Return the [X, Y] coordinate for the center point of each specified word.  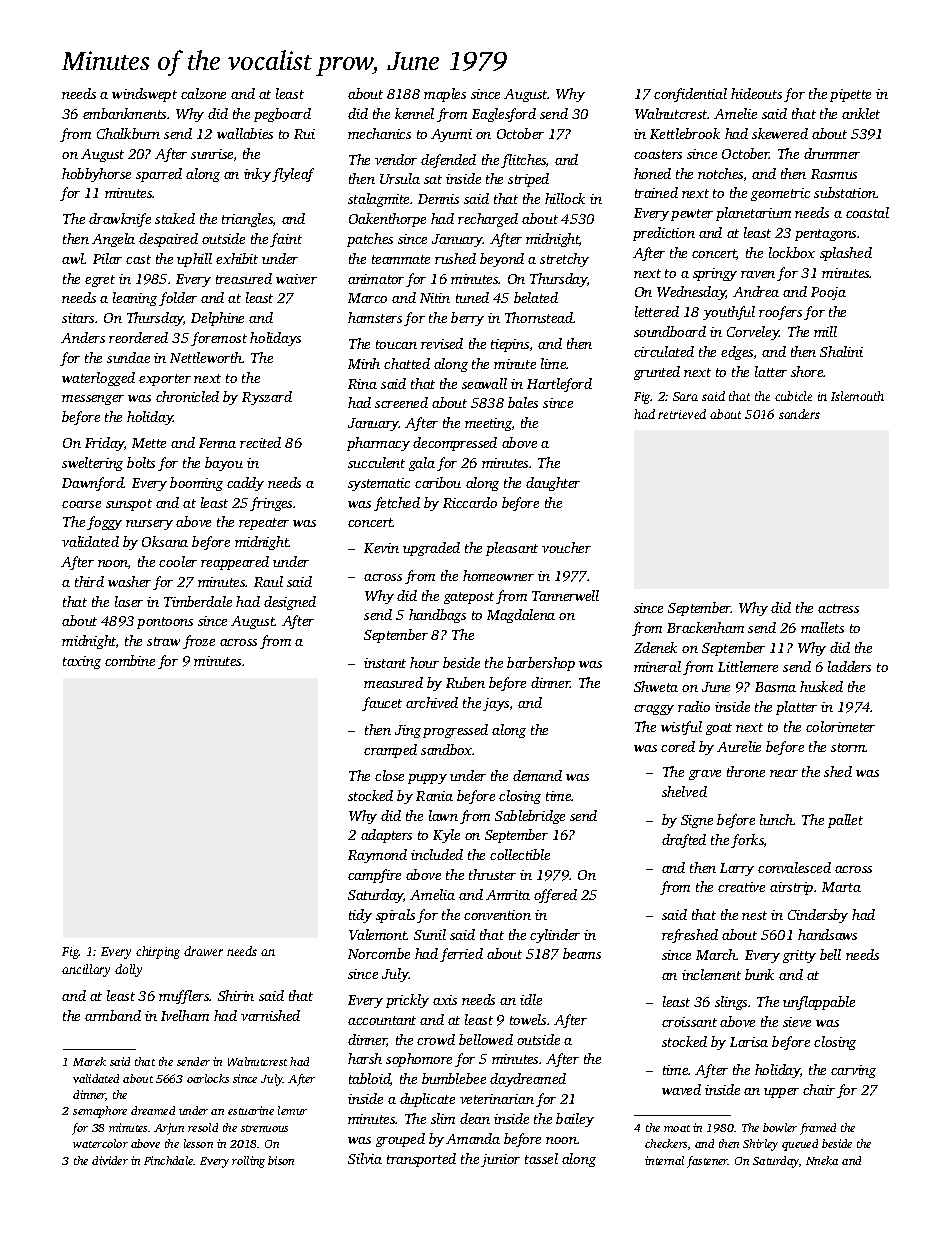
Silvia [365, 1158]
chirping [158, 952]
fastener [707, 1162]
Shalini [841, 351]
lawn [443, 815]
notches [720, 173]
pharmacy [378, 444]
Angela [113, 240]
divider [110, 1160]
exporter [165, 380]
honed [652, 173]
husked [821, 686]
